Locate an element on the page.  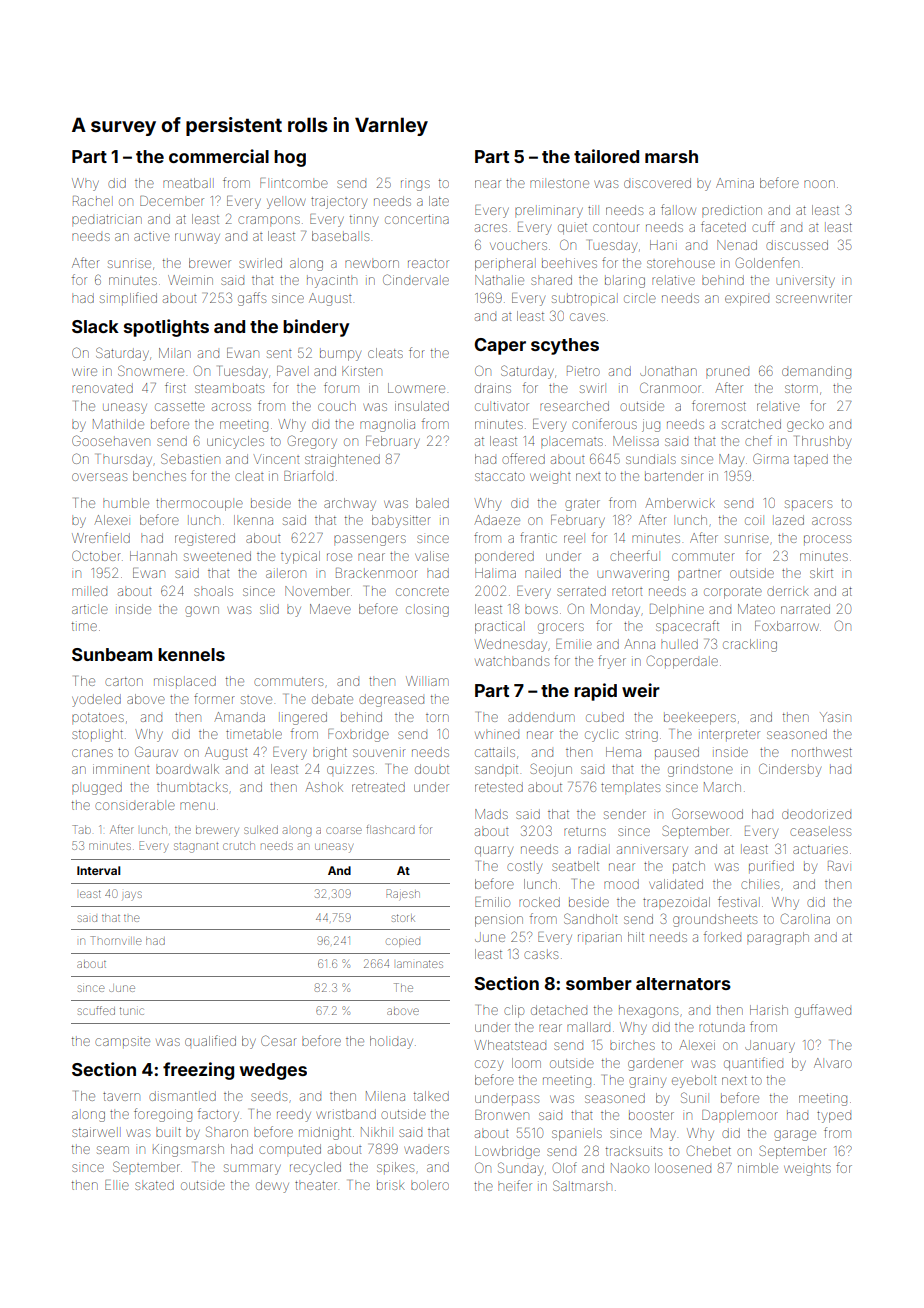
cozy is located at coordinates (489, 1065).
